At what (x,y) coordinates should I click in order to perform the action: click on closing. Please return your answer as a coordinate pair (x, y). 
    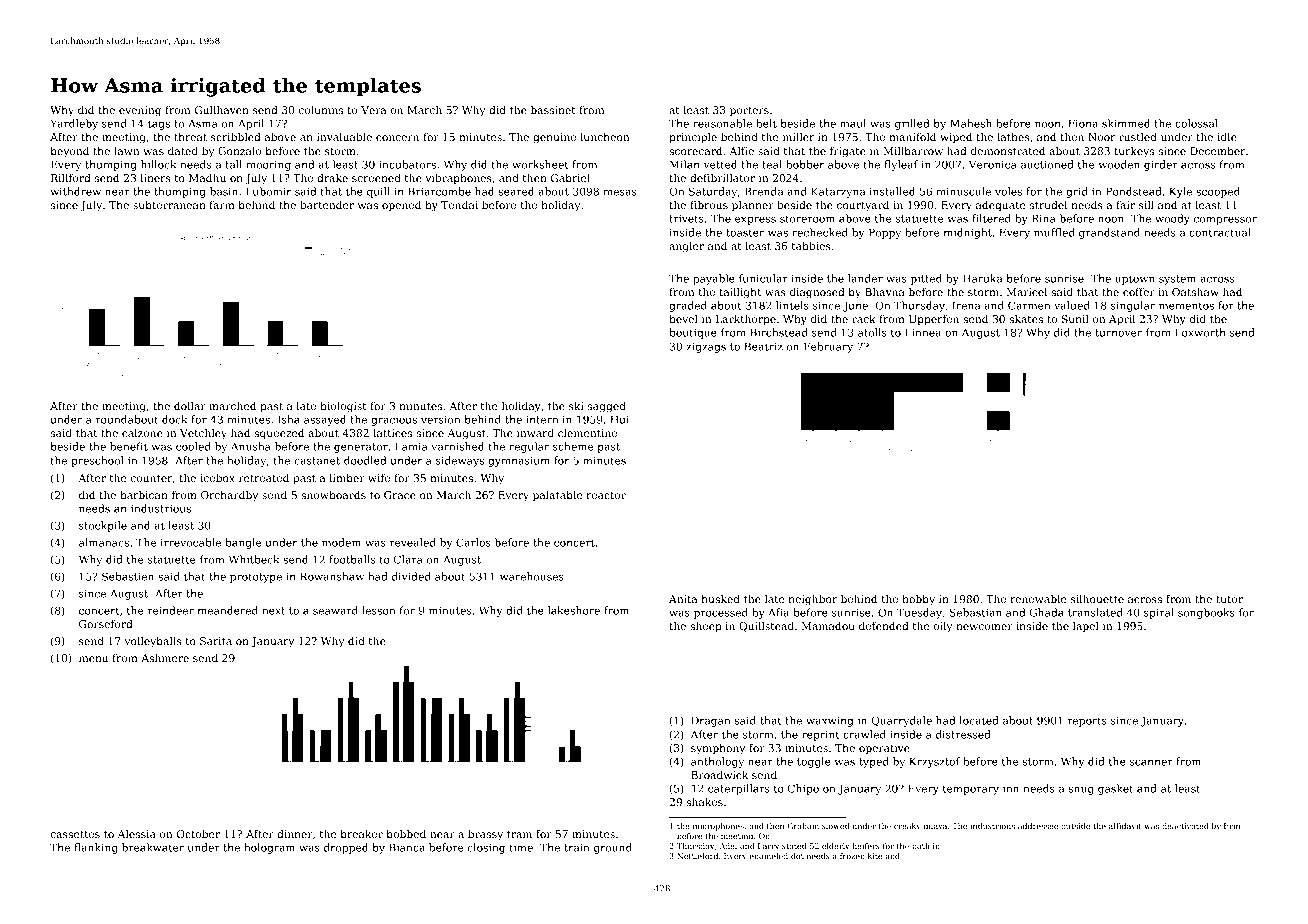
    Looking at the image, I should click on (486, 848).
